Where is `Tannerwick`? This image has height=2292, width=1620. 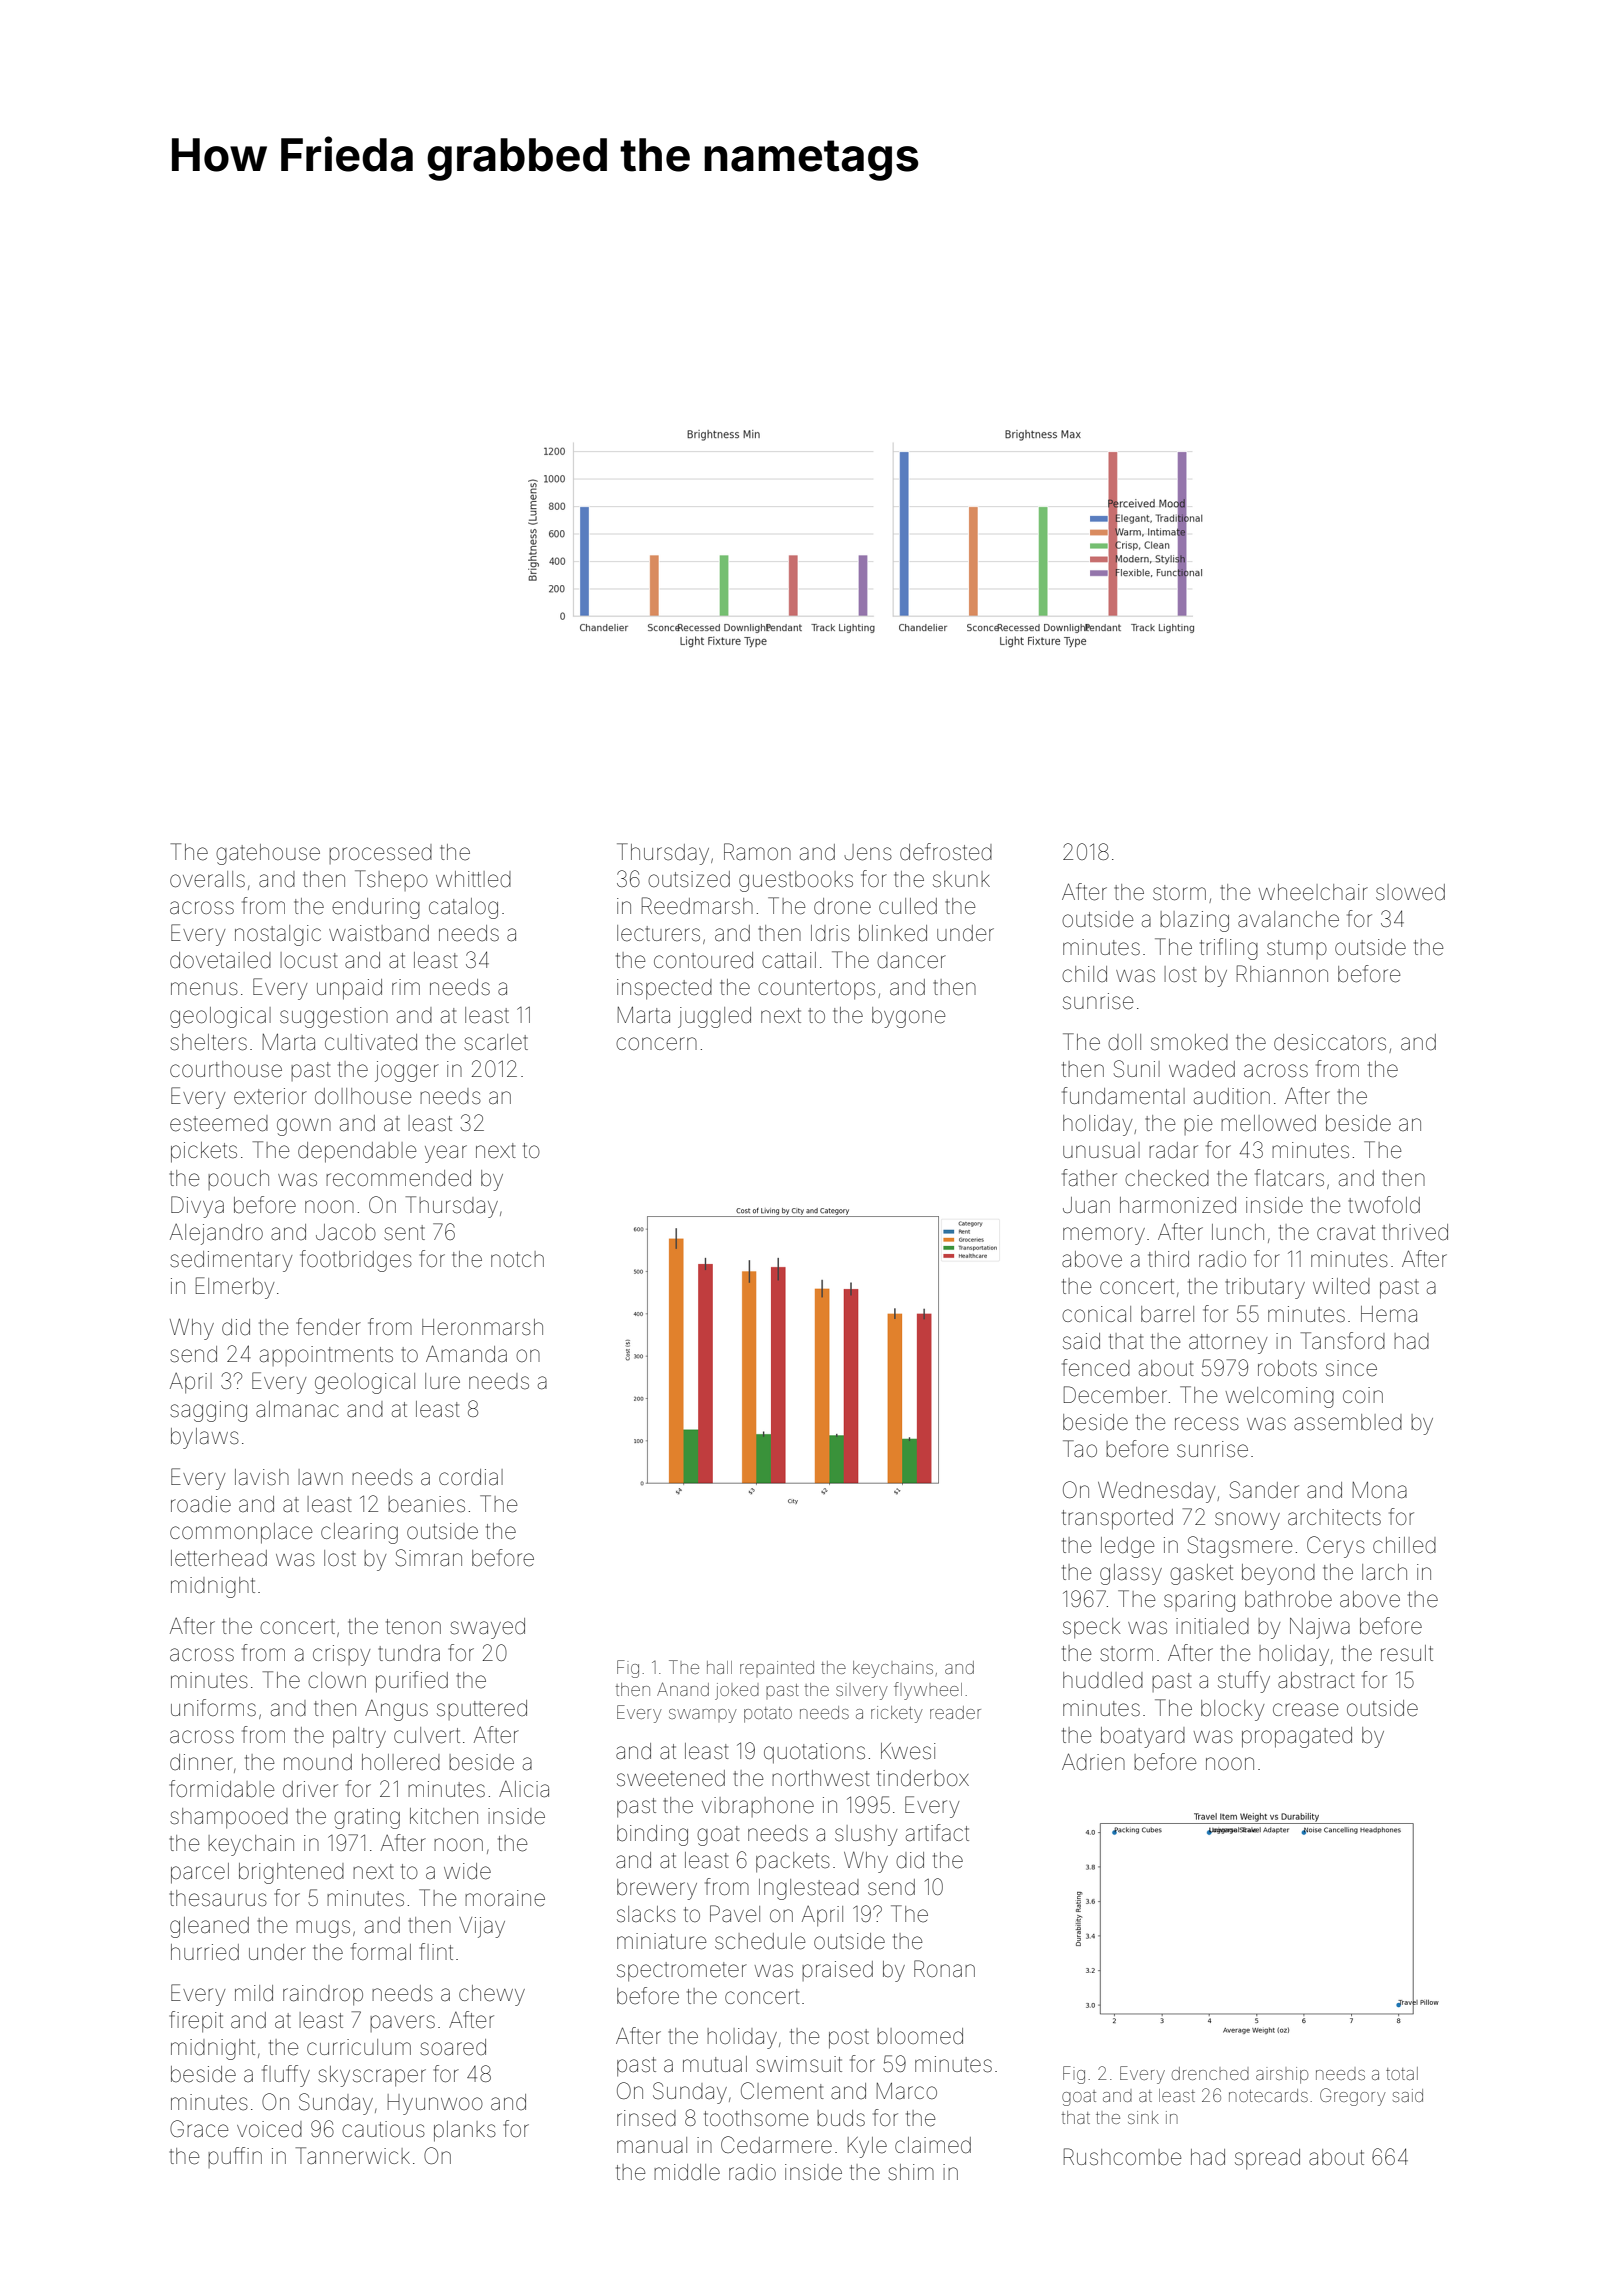
Tannerwick is located at coordinates (353, 2156).
